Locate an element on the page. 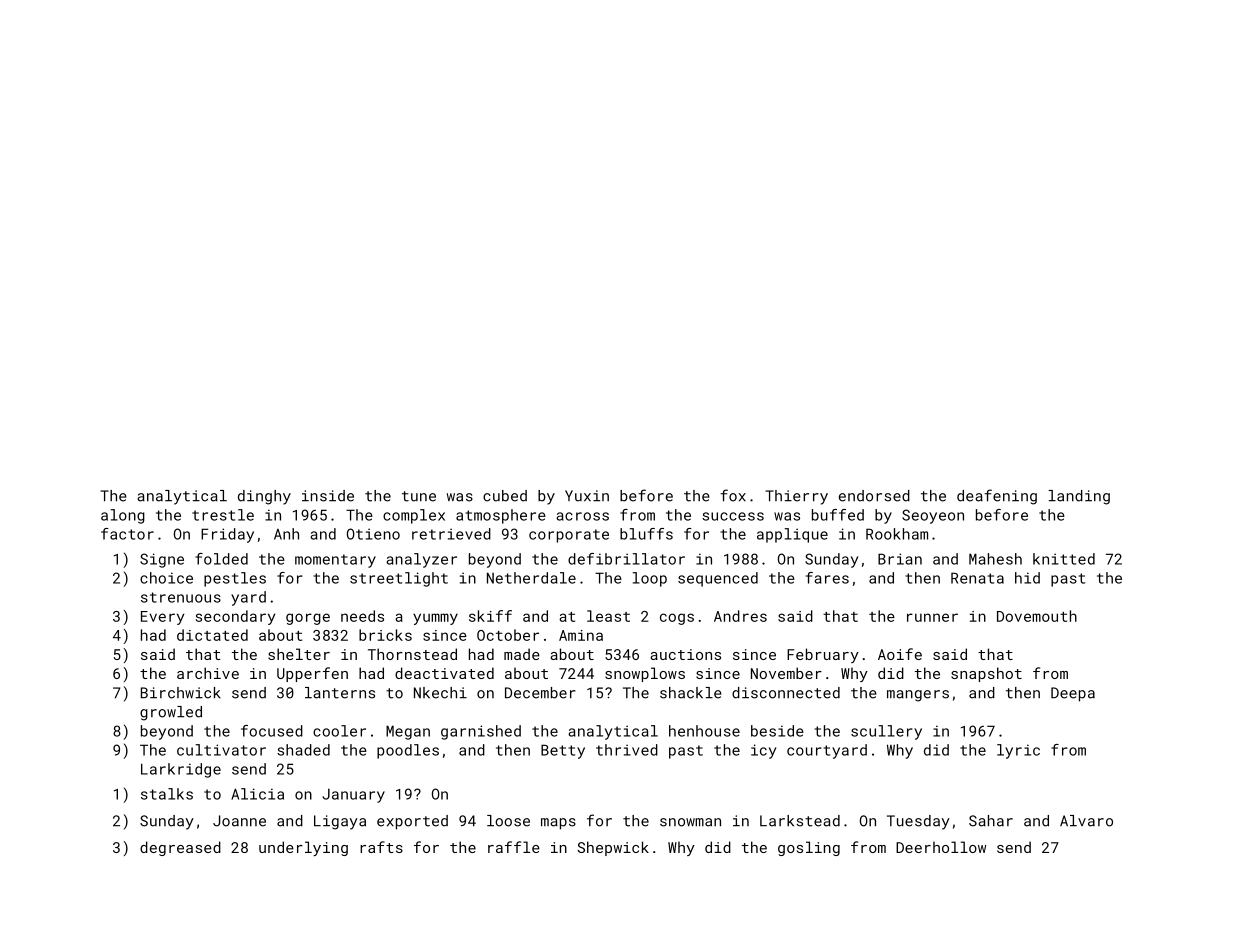 The image size is (1233, 952). Shepwick is located at coordinates (613, 848).
